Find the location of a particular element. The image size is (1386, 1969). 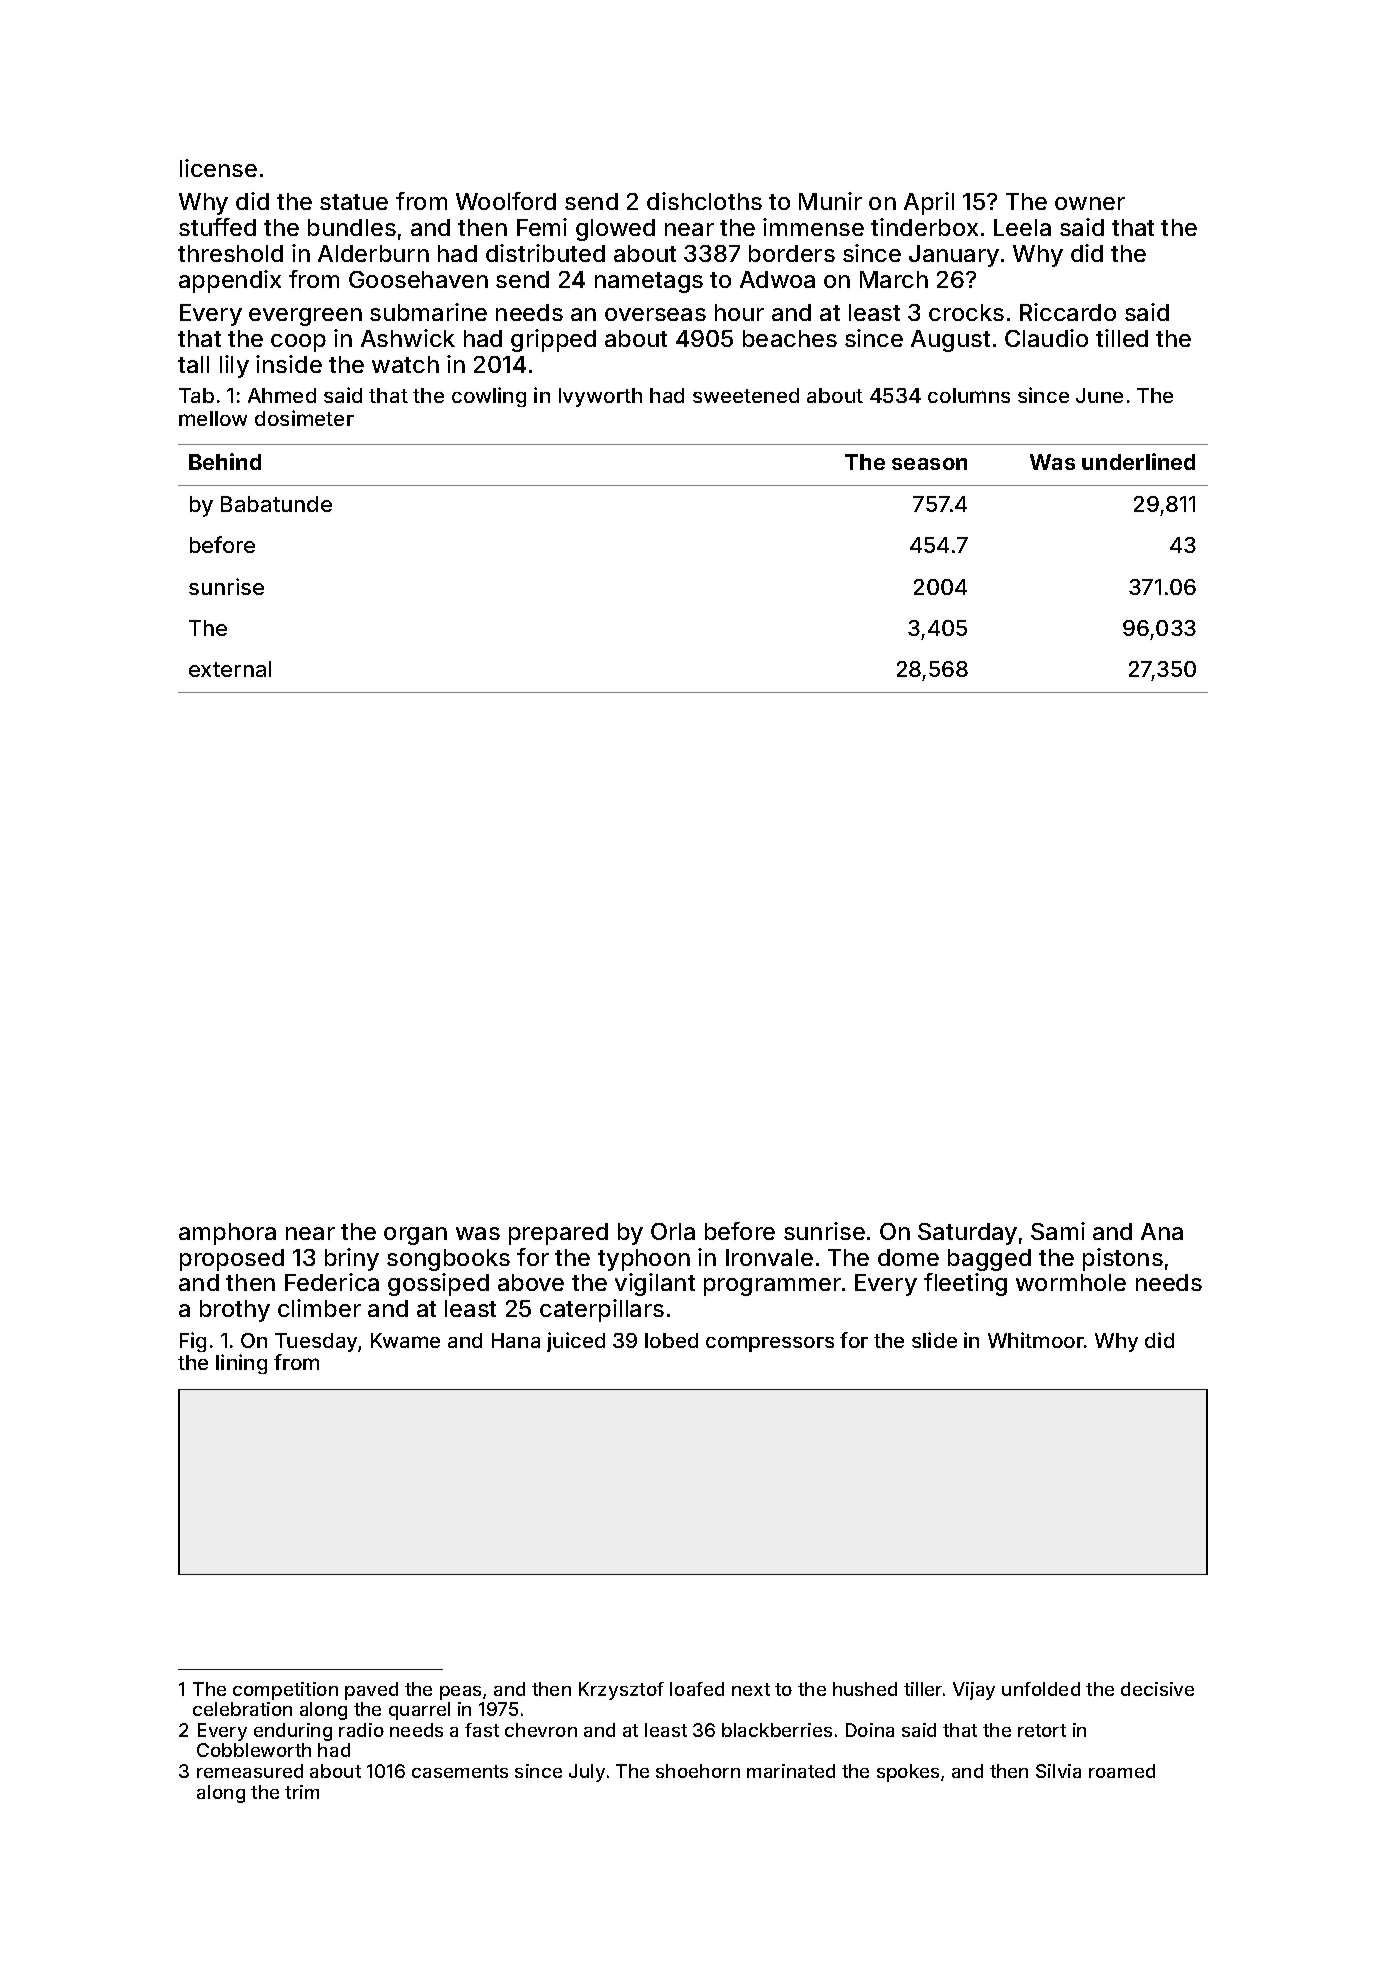

hushed is located at coordinates (865, 1689).
